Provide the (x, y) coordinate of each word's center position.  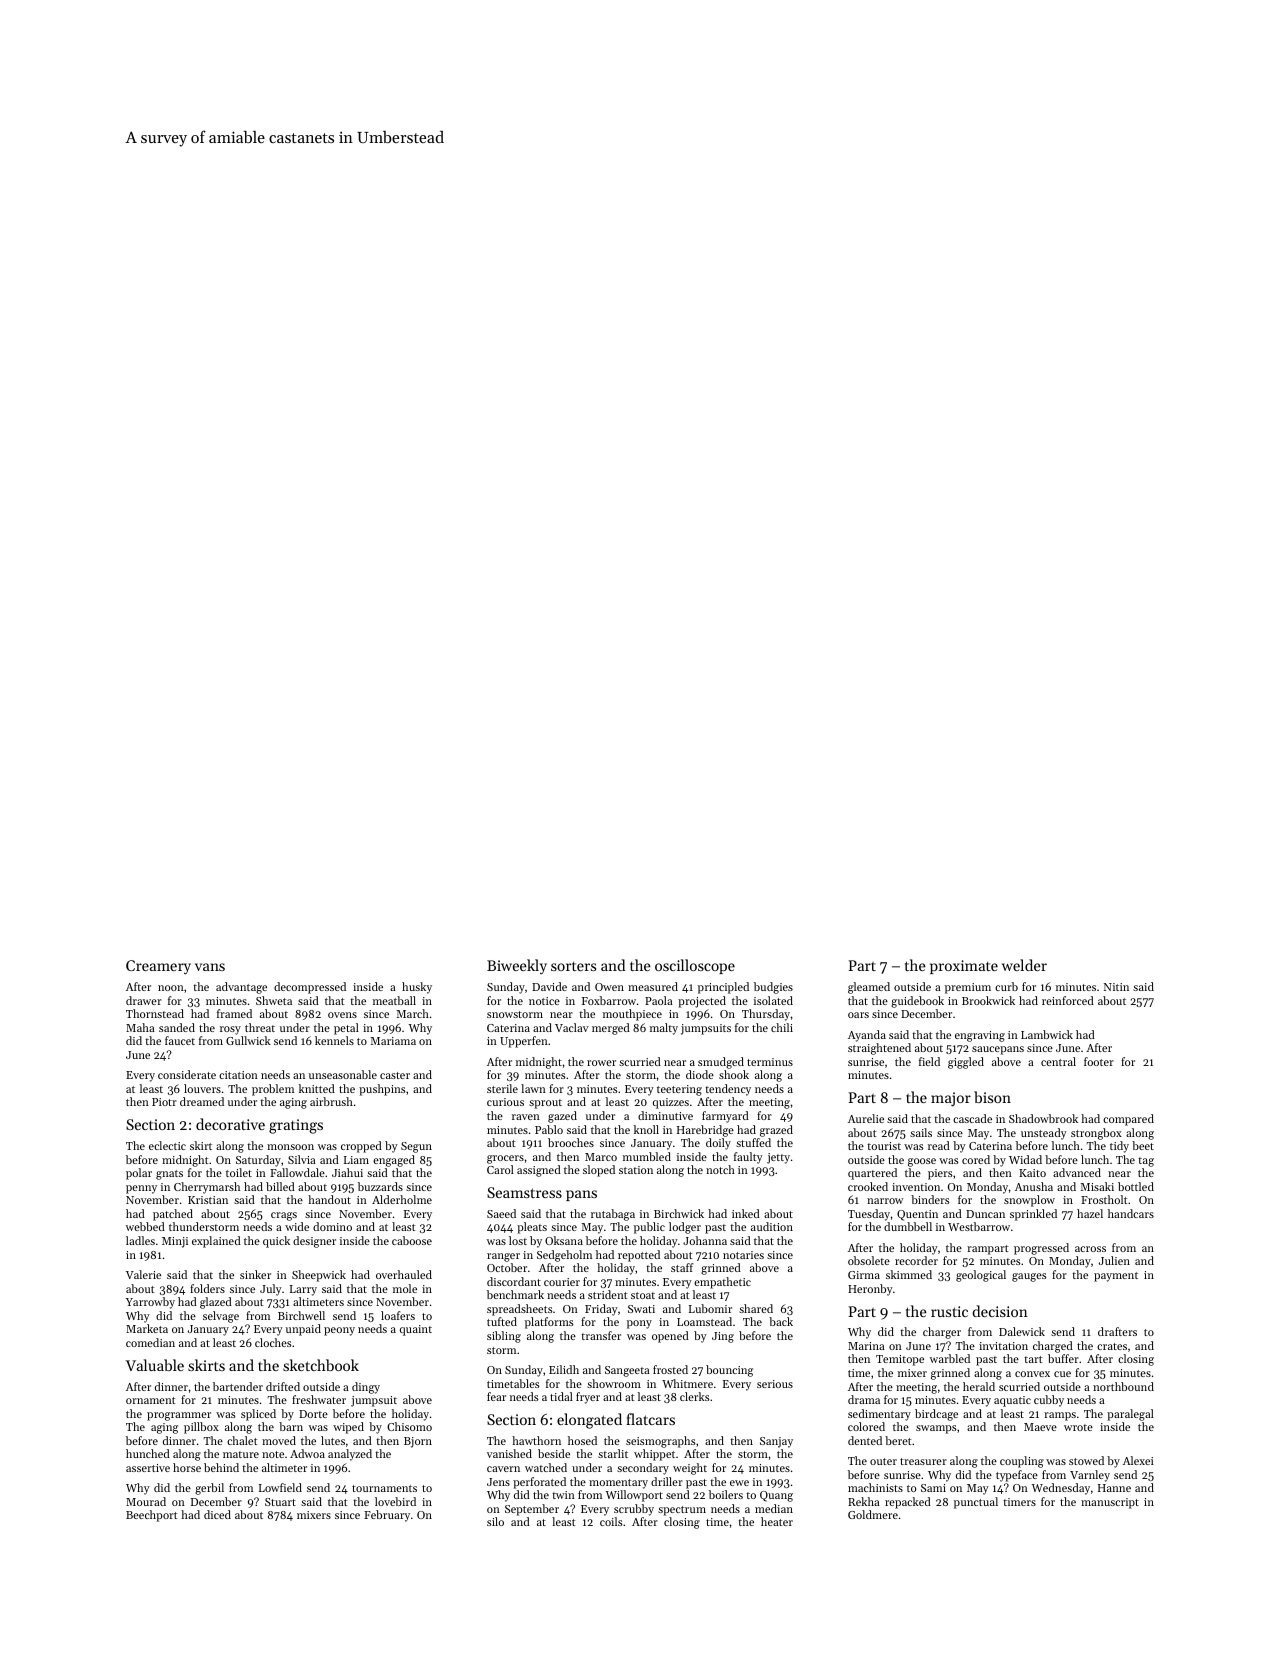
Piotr (164, 1102)
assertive (148, 1468)
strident (608, 1294)
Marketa (147, 1328)
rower (601, 1063)
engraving (980, 1036)
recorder (916, 1260)
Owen (609, 987)
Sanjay (776, 1442)
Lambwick (1047, 1034)
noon (171, 988)
